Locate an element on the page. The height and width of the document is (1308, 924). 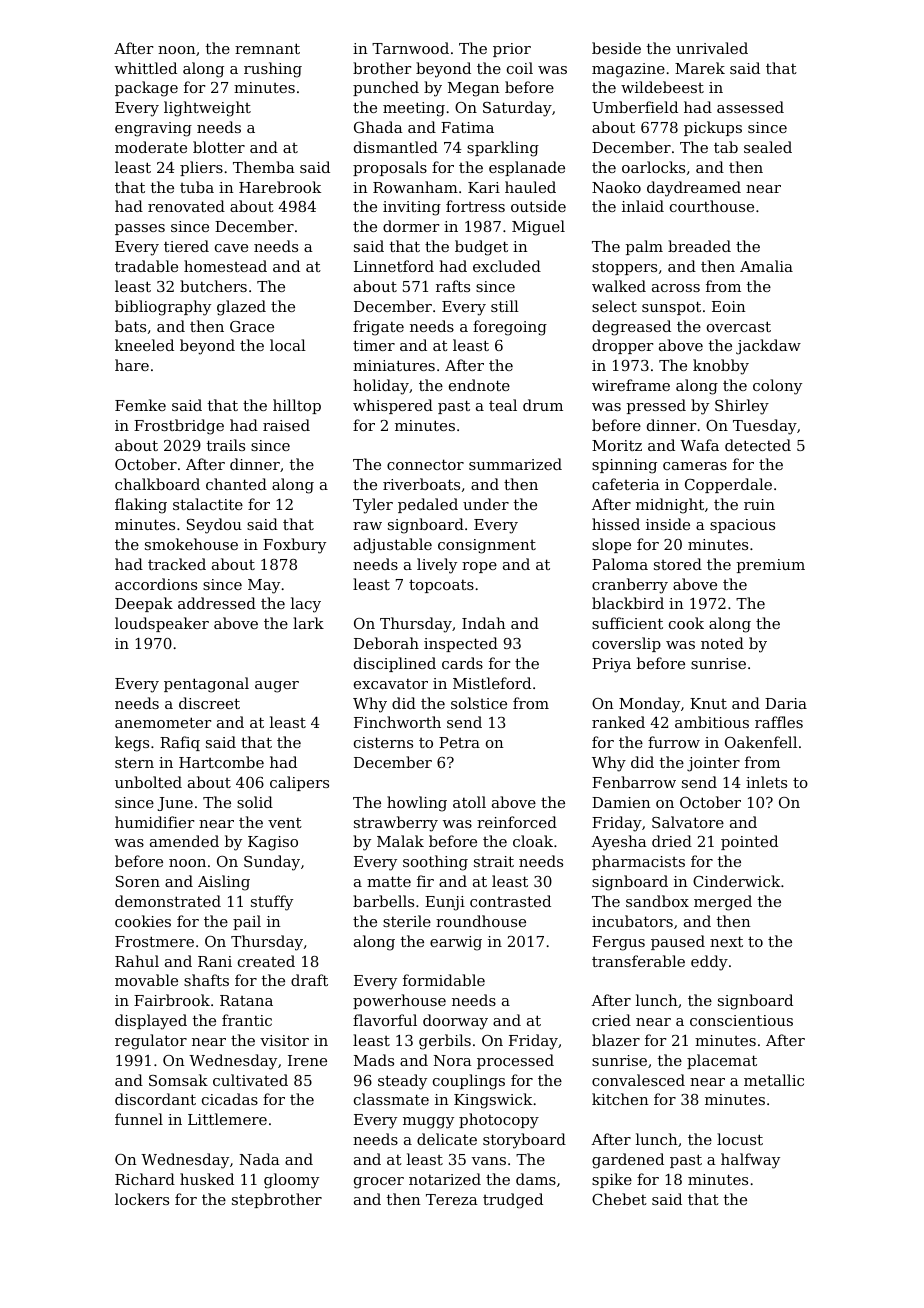
funnel is located at coordinates (139, 1119).
